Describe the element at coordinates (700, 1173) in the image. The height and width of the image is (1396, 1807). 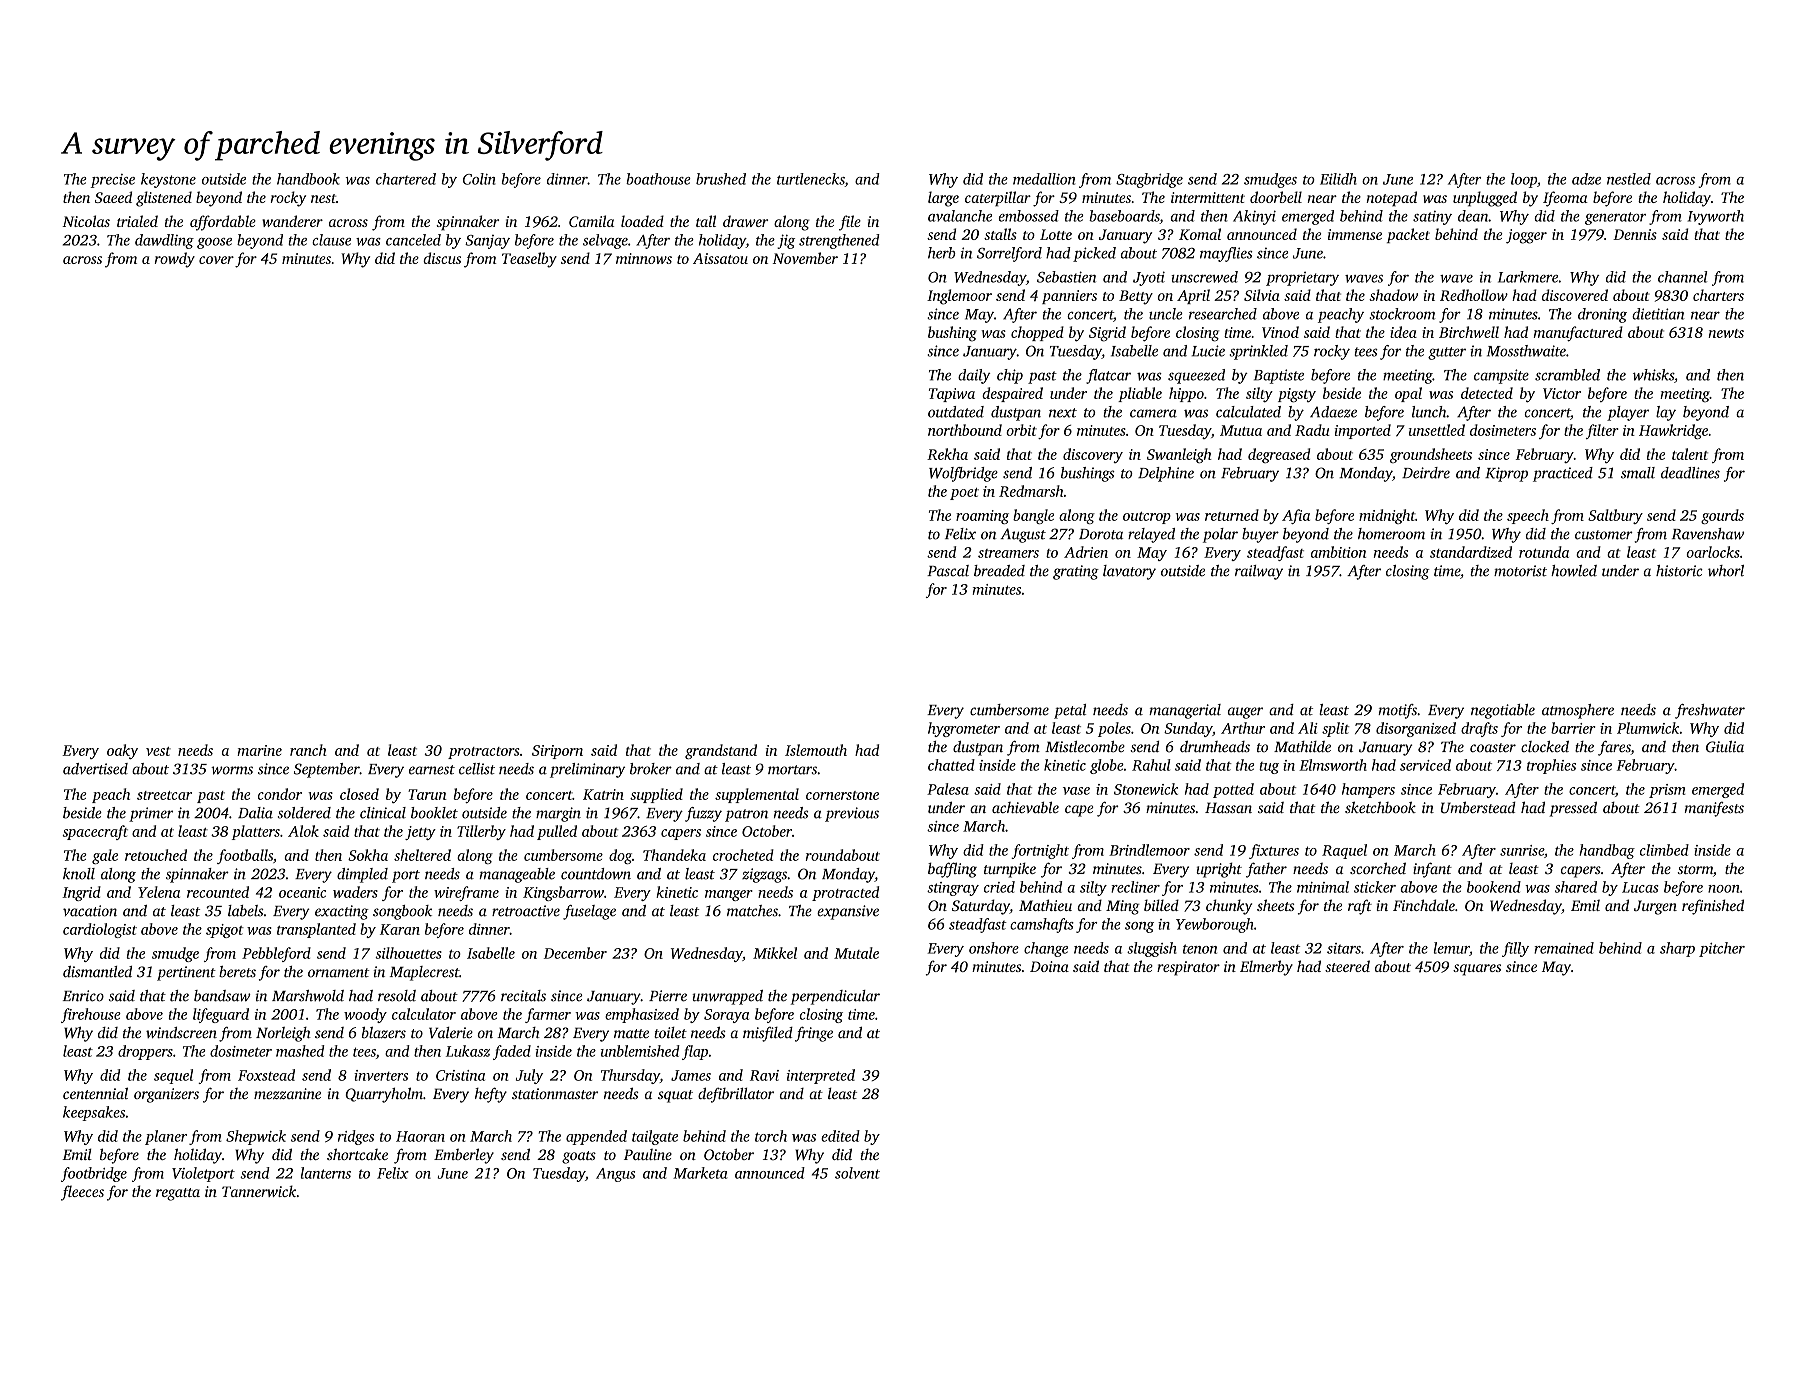
I see `Marketa` at that location.
